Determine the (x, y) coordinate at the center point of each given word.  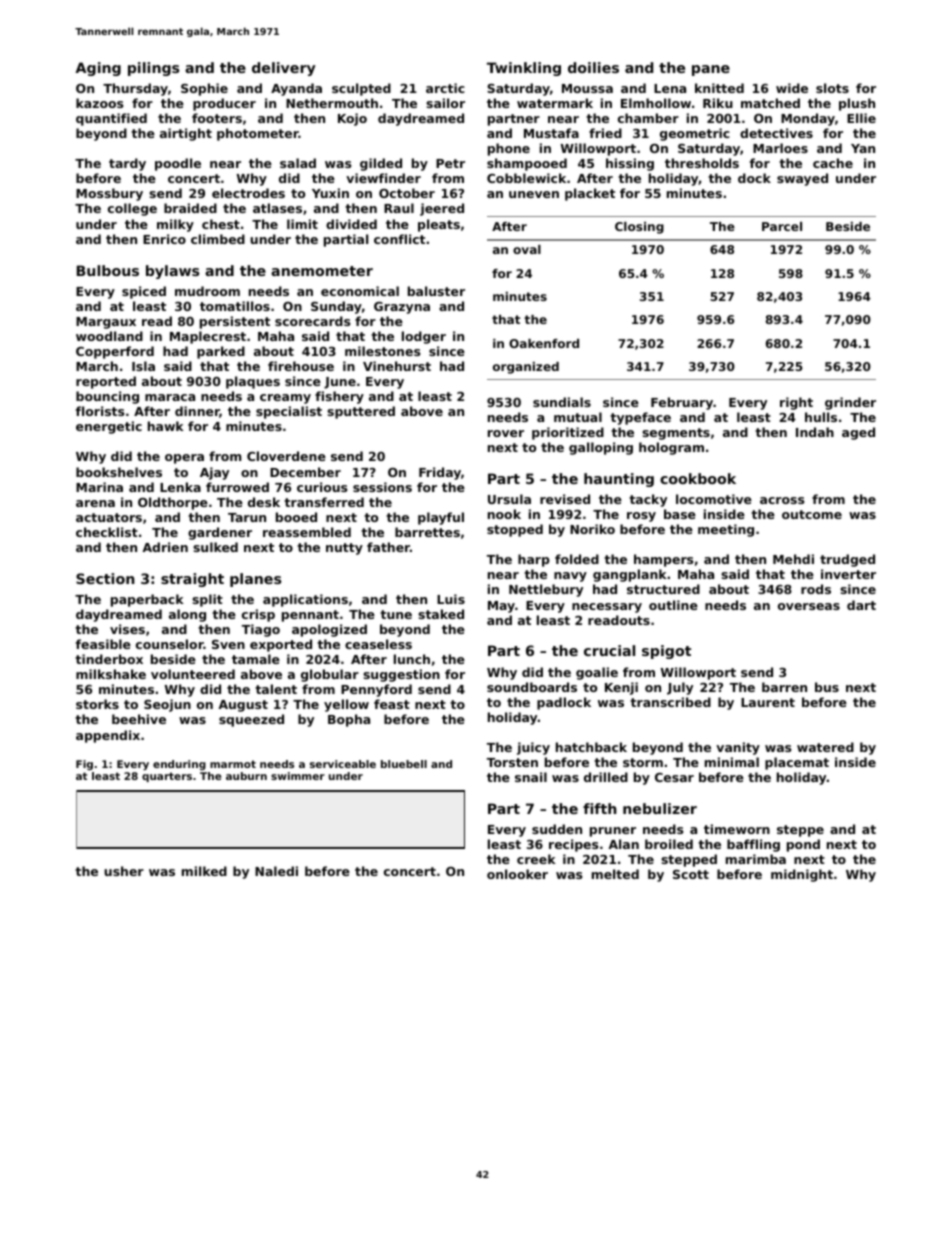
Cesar (674, 777)
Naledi (276, 871)
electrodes (248, 193)
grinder (850, 403)
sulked (215, 547)
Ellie (861, 118)
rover (506, 433)
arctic (445, 88)
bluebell (404, 764)
